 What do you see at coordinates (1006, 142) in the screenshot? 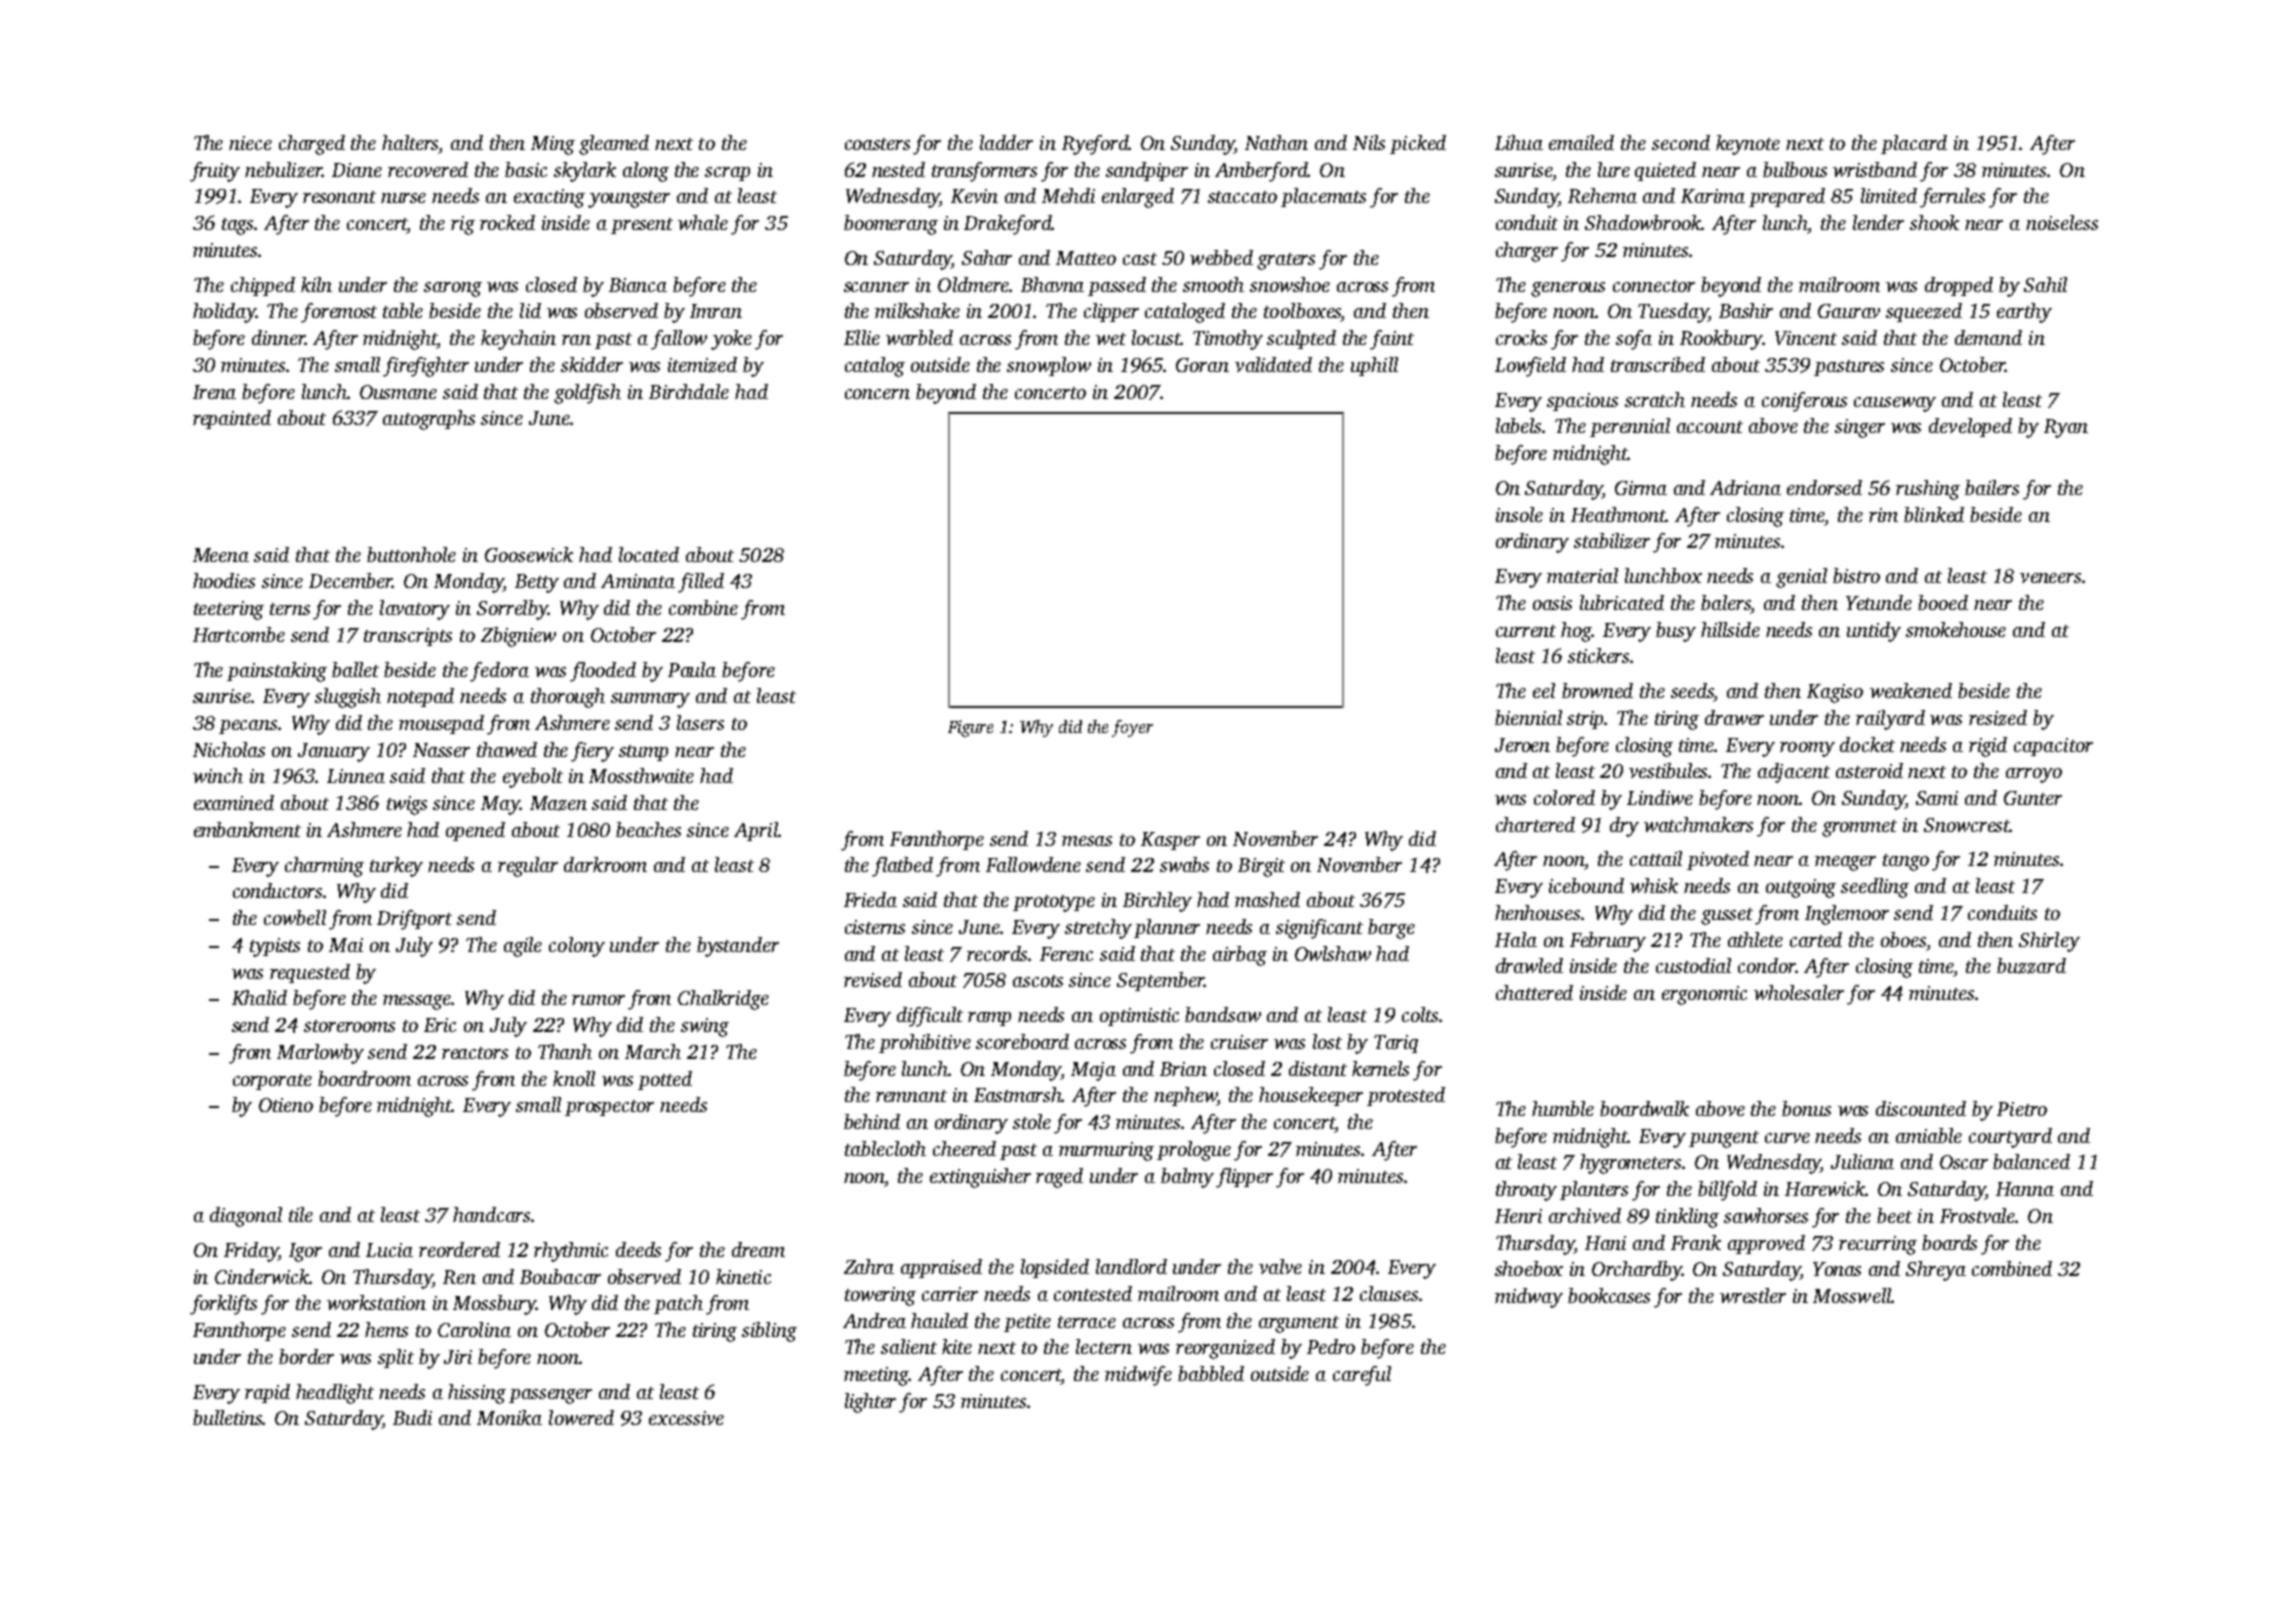
I see `ladder` at bounding box center [1006, 142].
